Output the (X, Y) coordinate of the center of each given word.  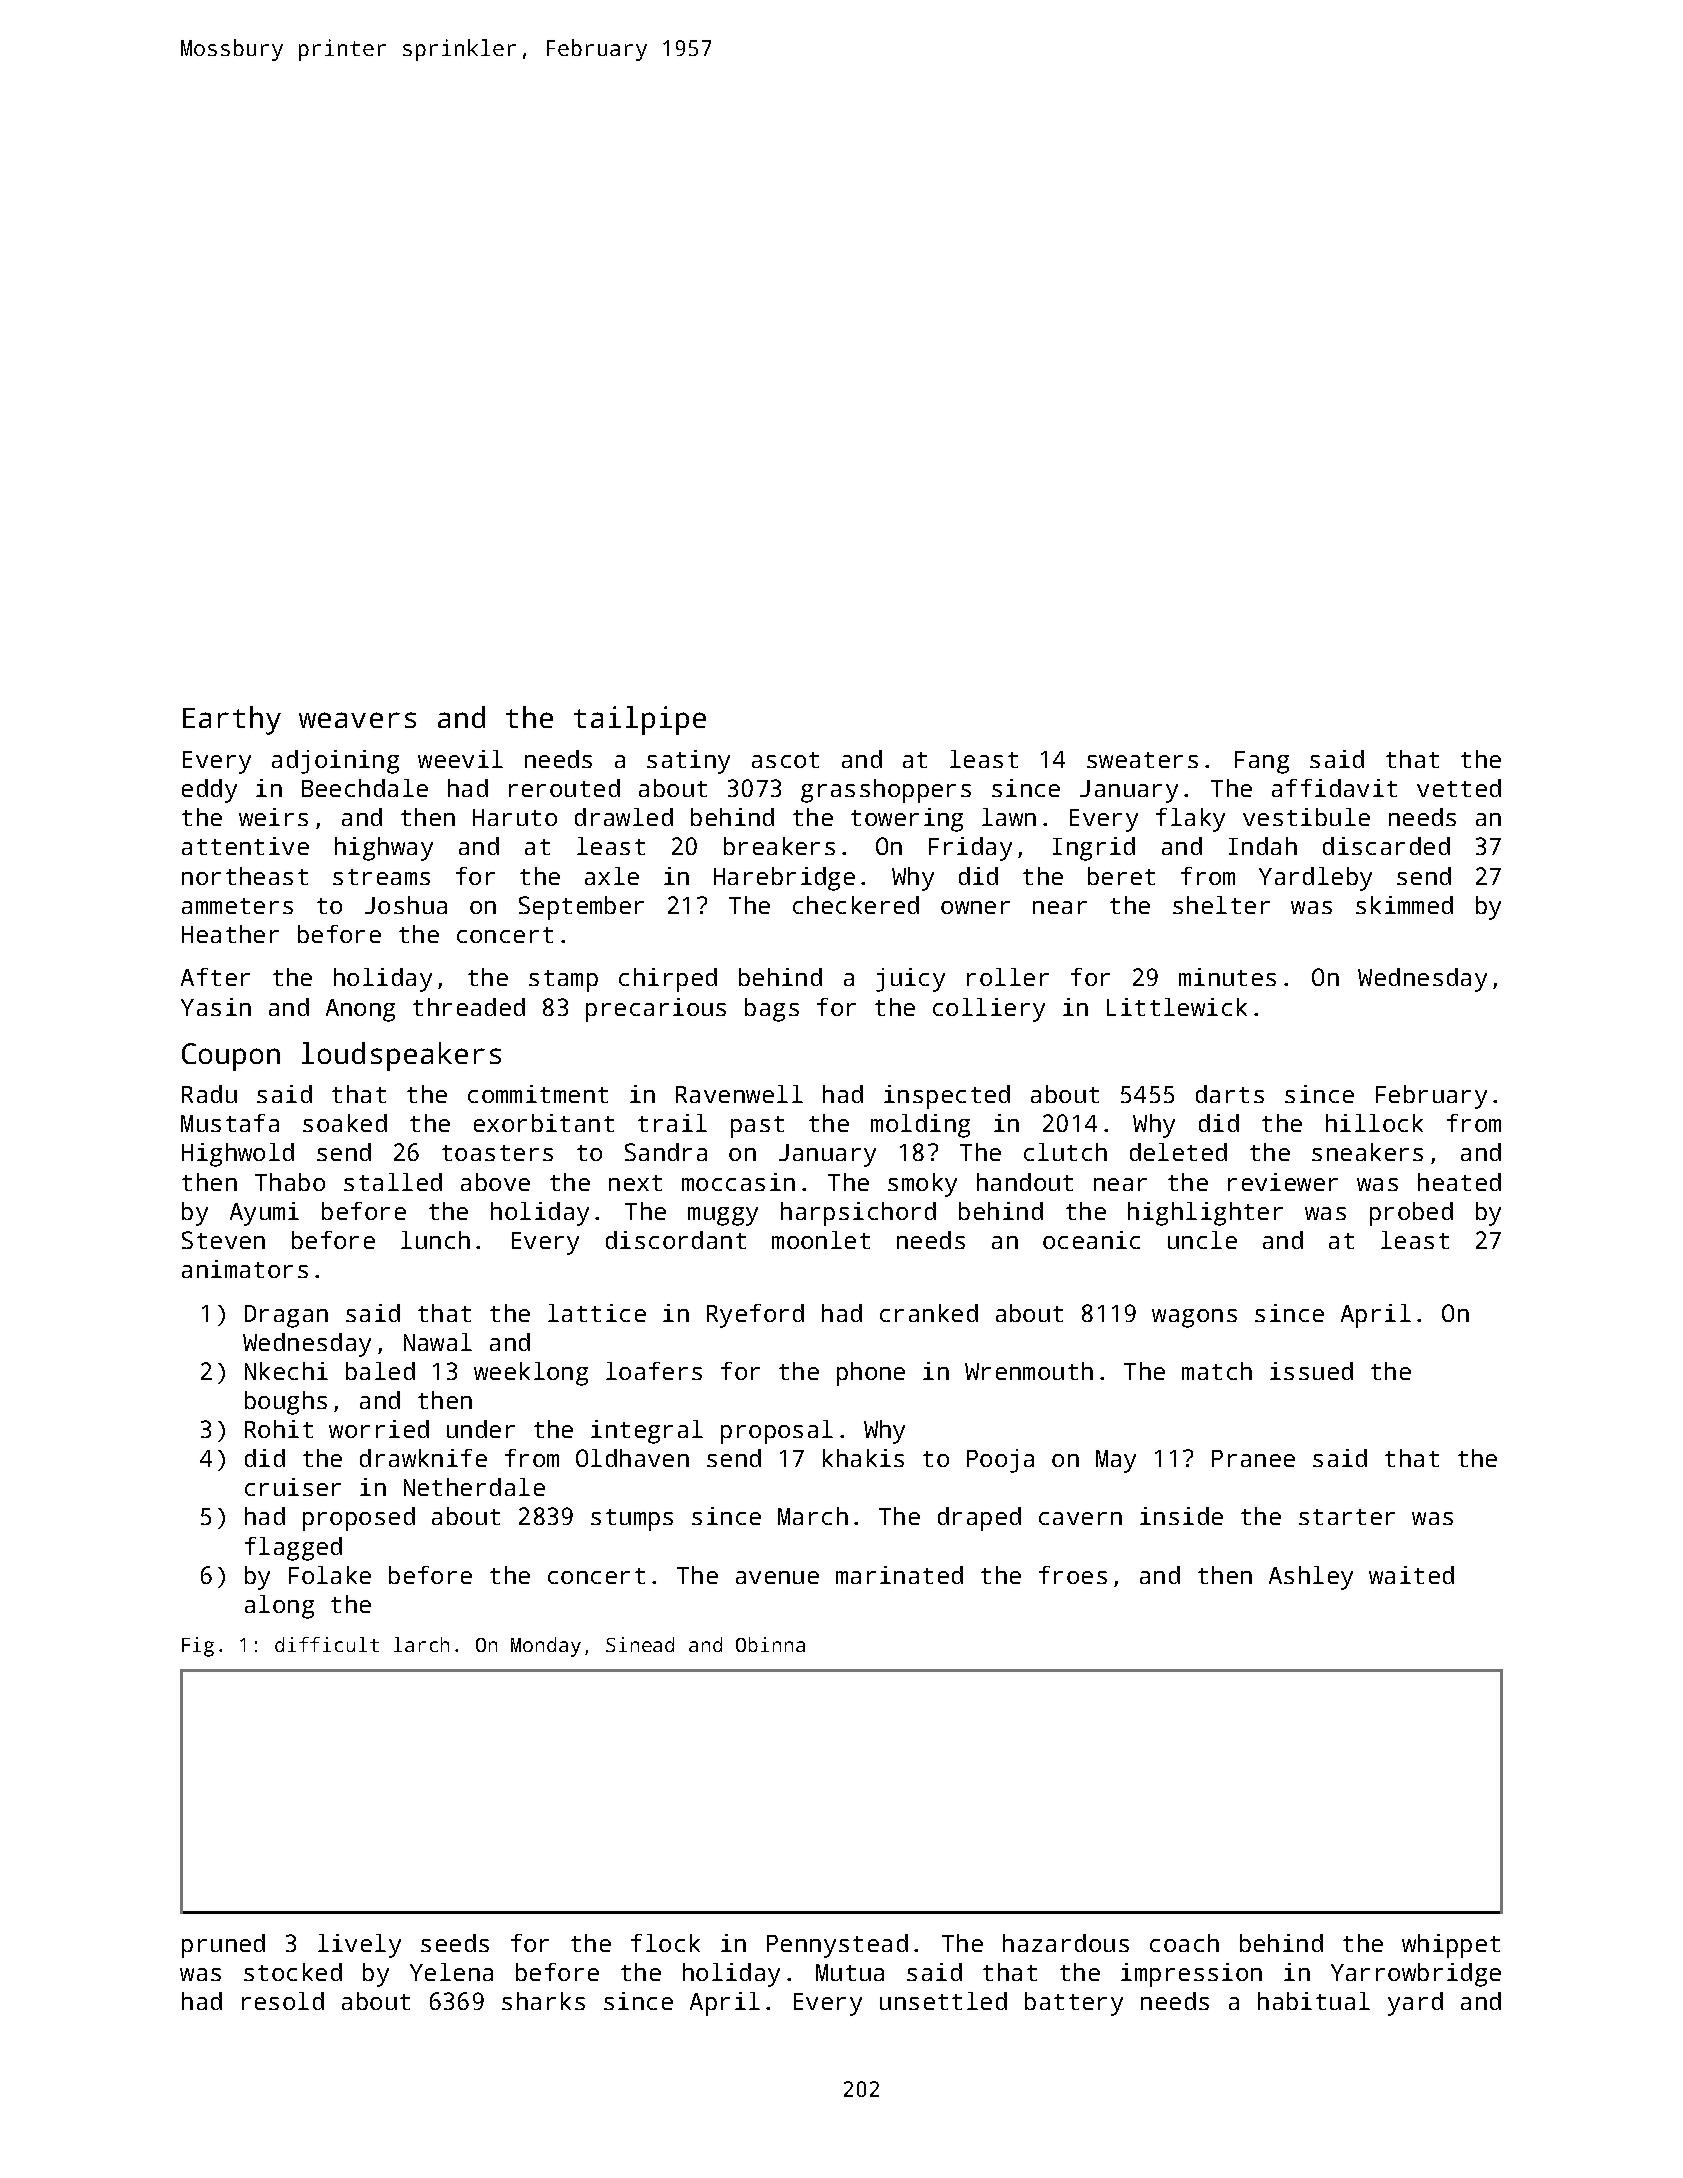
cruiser (293, 1487)
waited (1411, 1575)
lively (359, 1946)
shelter (1221, 905)
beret (1121, 876)
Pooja (1000, 1461)
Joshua (406, 905)
